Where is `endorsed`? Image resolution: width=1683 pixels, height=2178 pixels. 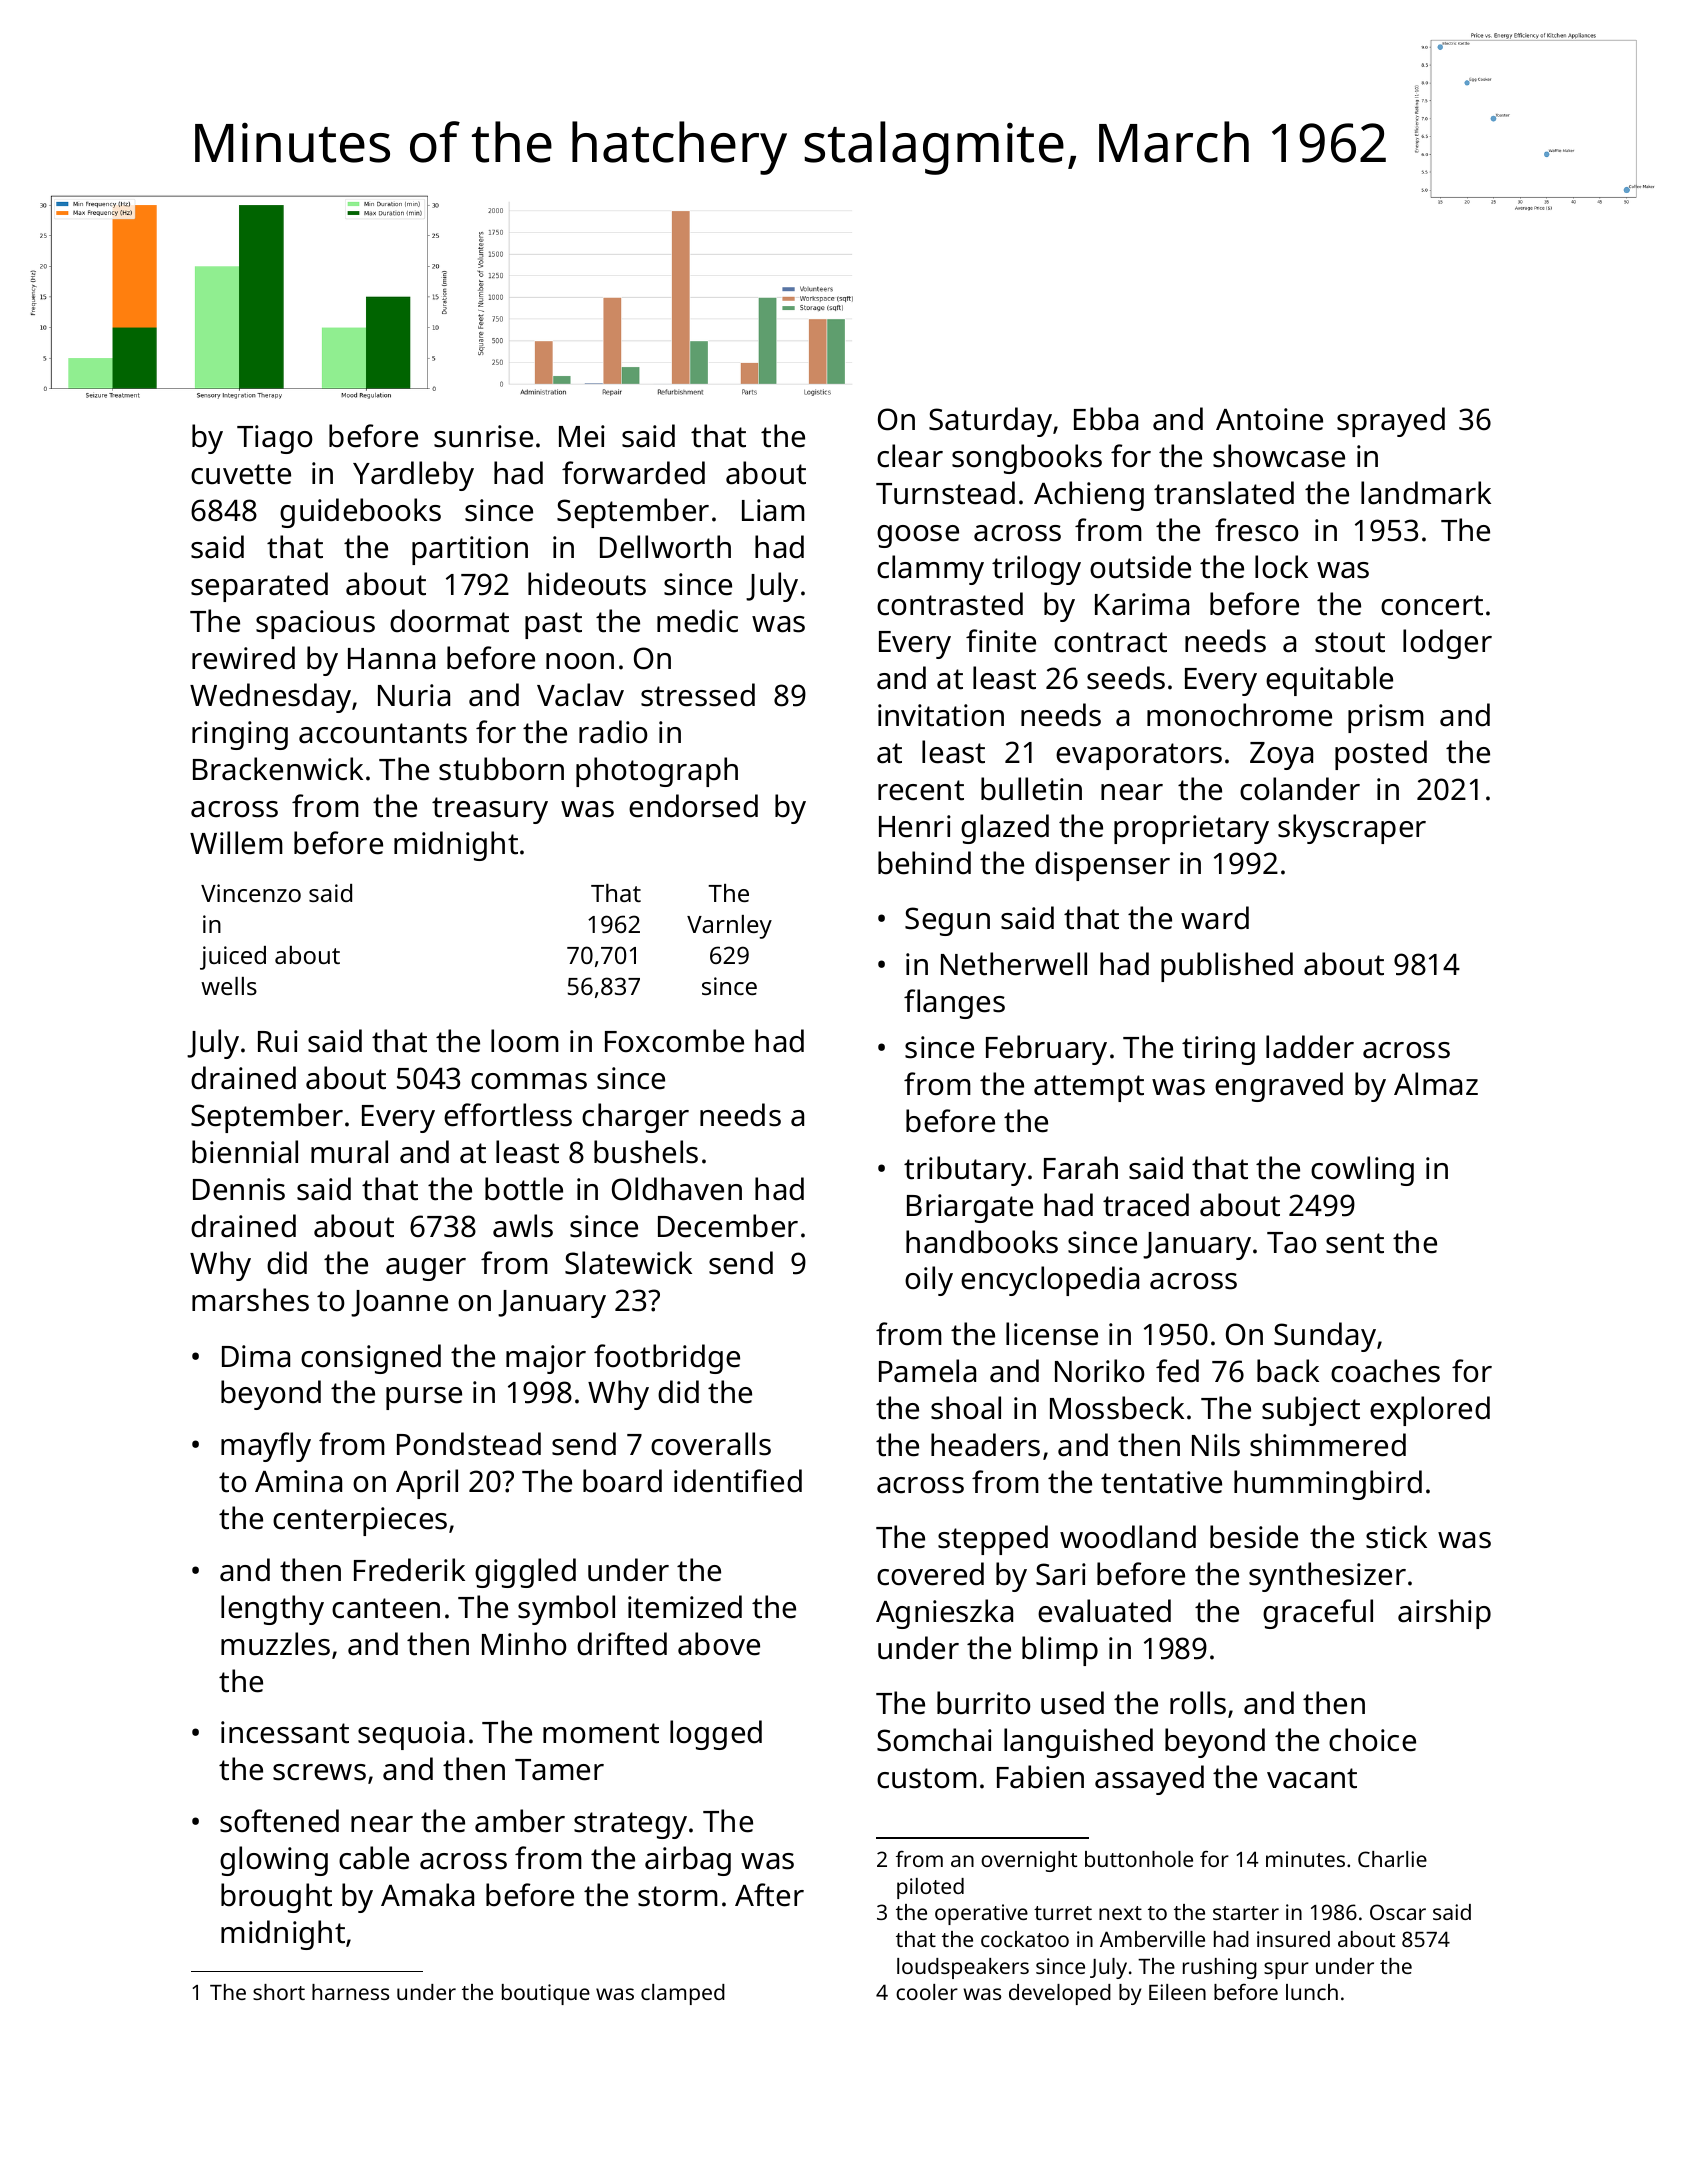 endorsed is located at coordinates (693, 806).
